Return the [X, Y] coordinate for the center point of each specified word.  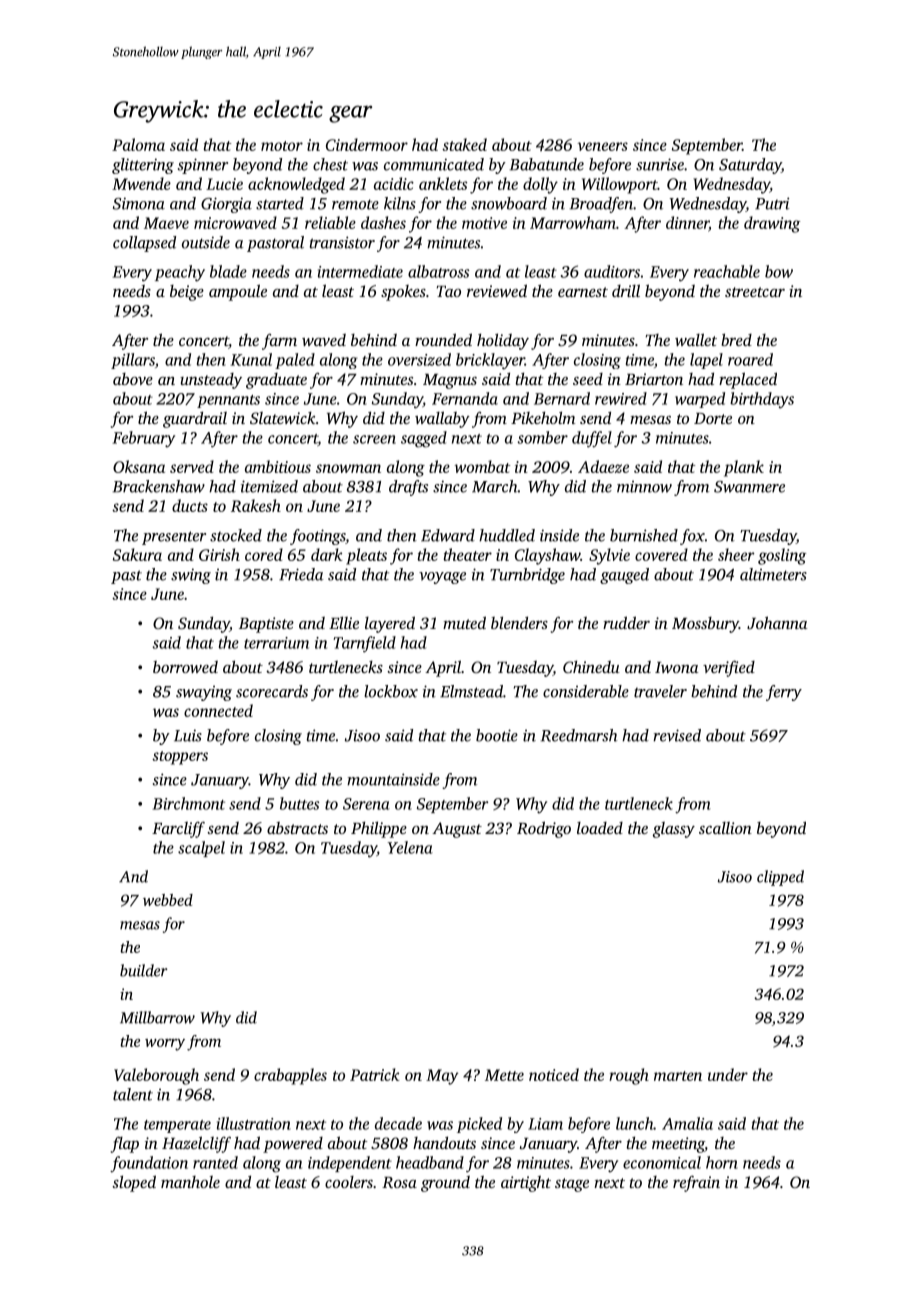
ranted [215, 1162]
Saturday [750, 166]
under [728, 1074]
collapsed [144, 244]
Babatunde [547, 164]
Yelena [410, 847]
